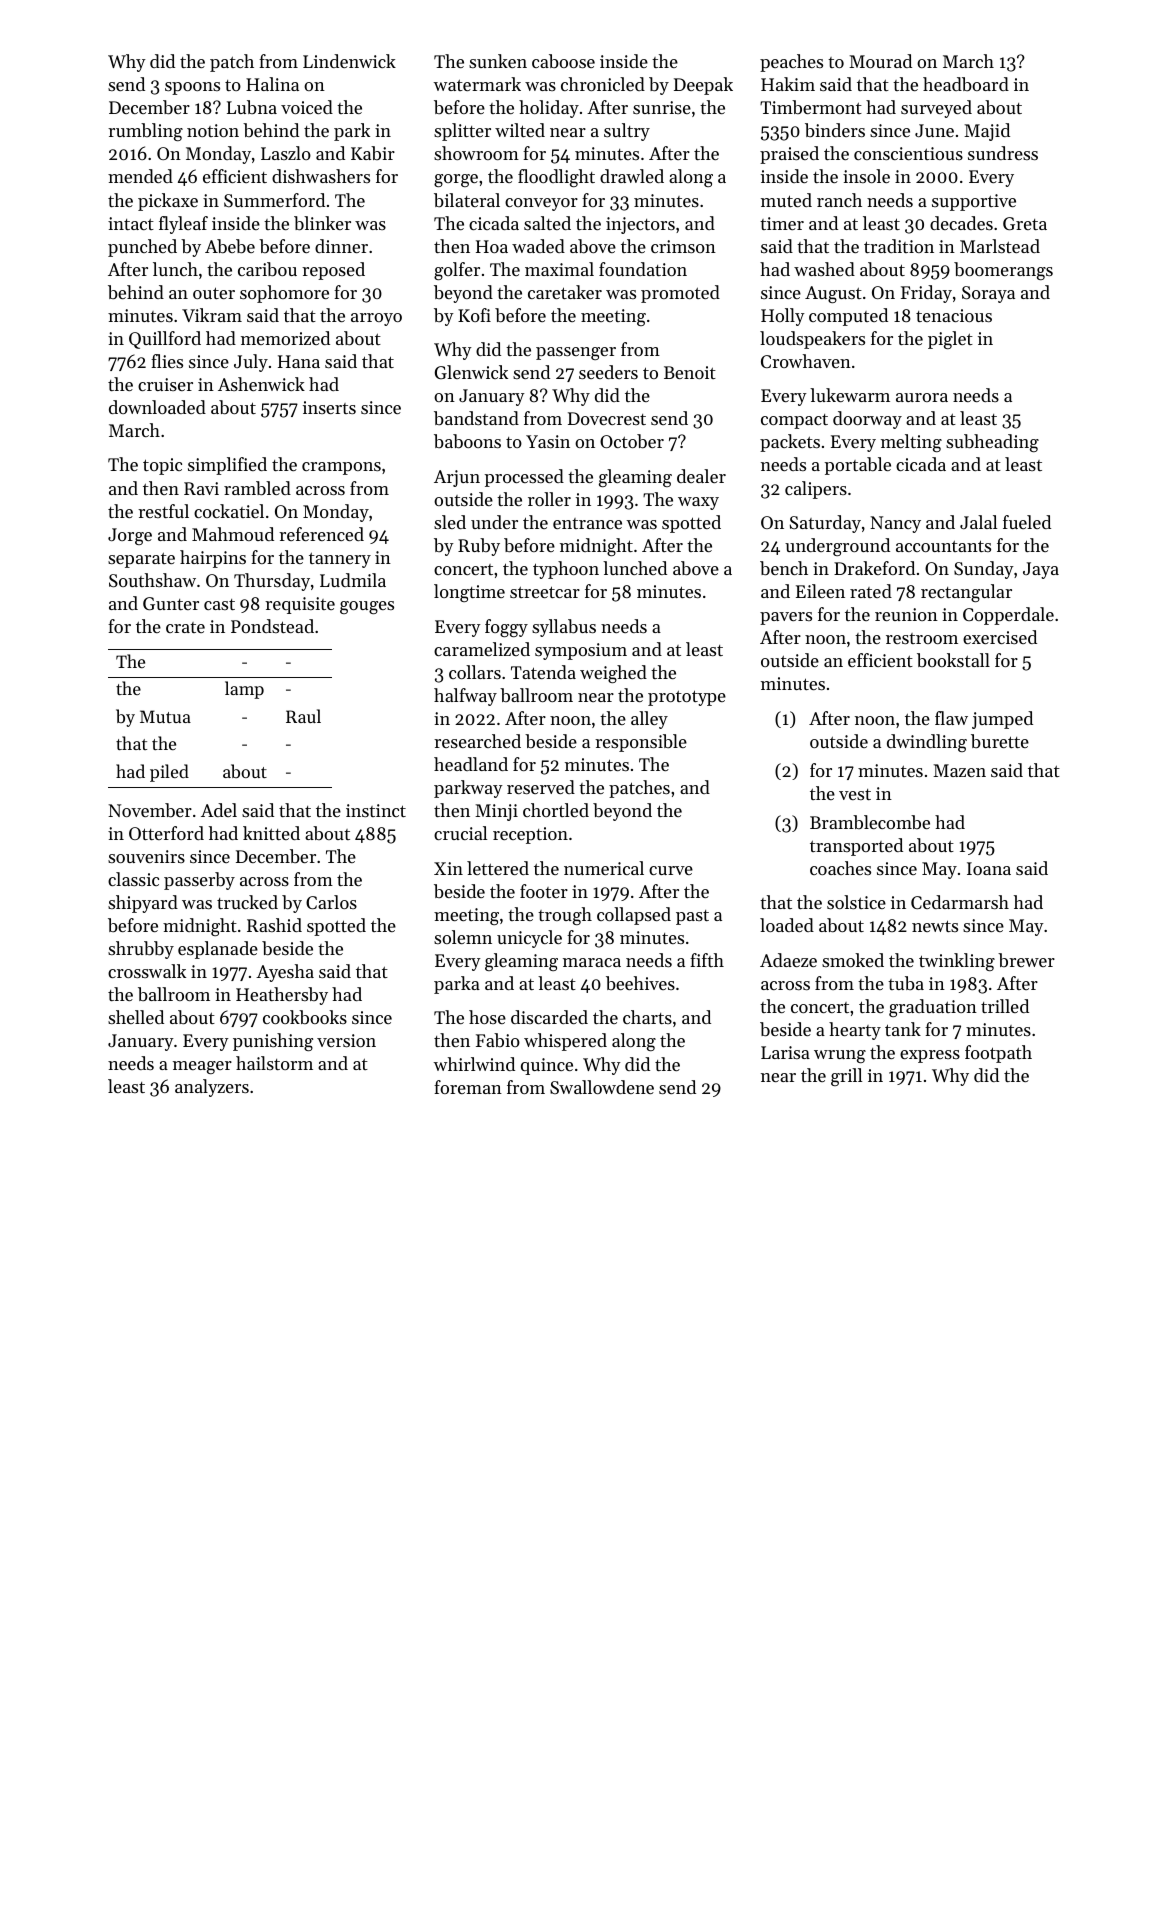 The image size is (1169, 1925). What do you see at coordinates (212, 1088) in the screenshot?
I see `analyzers` at bounding box center [212, 1088].
